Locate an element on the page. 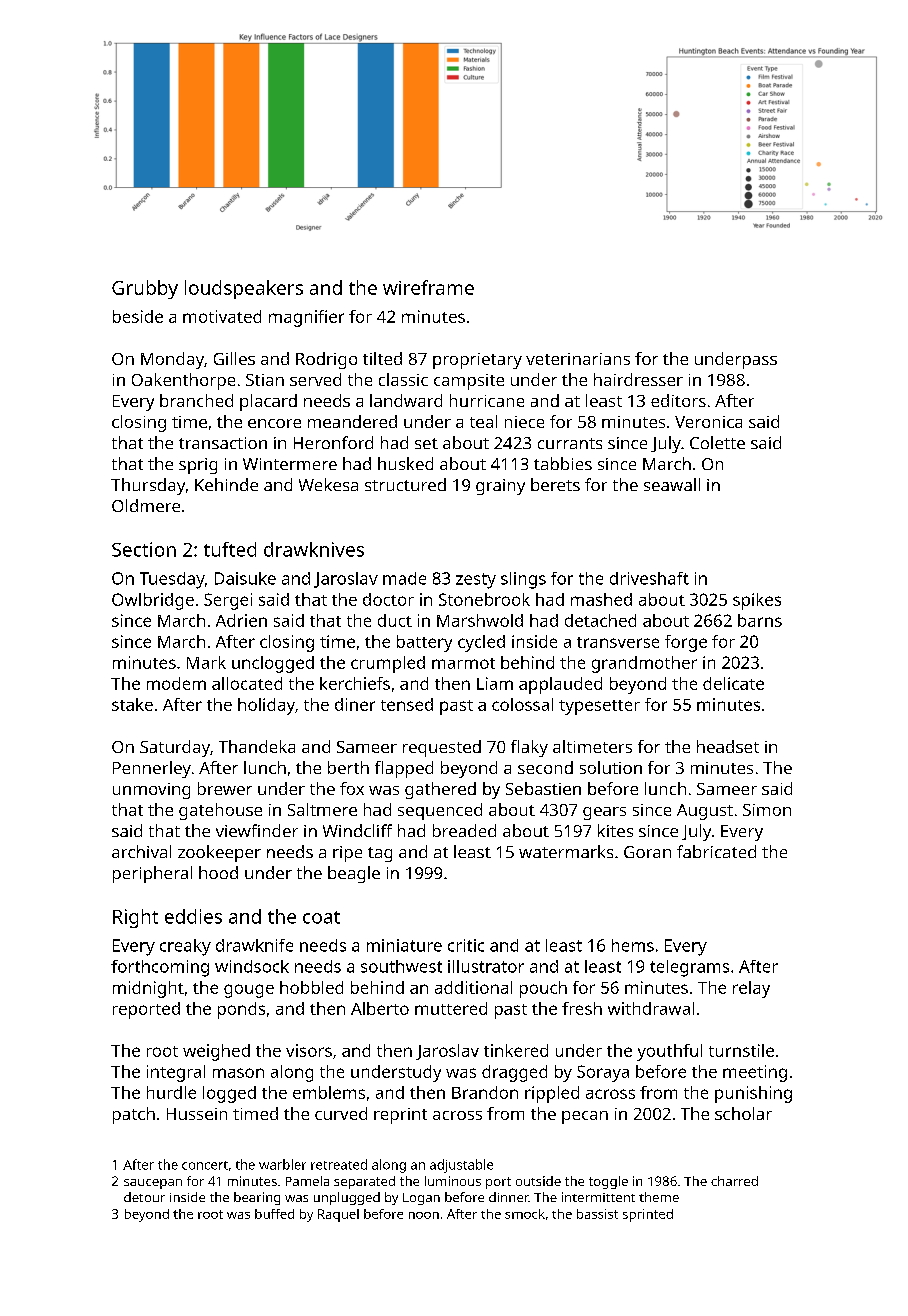 Image resolution: width=908 pixels, height=1316 pixels. wireframe is located at coordinates (428, 287).
